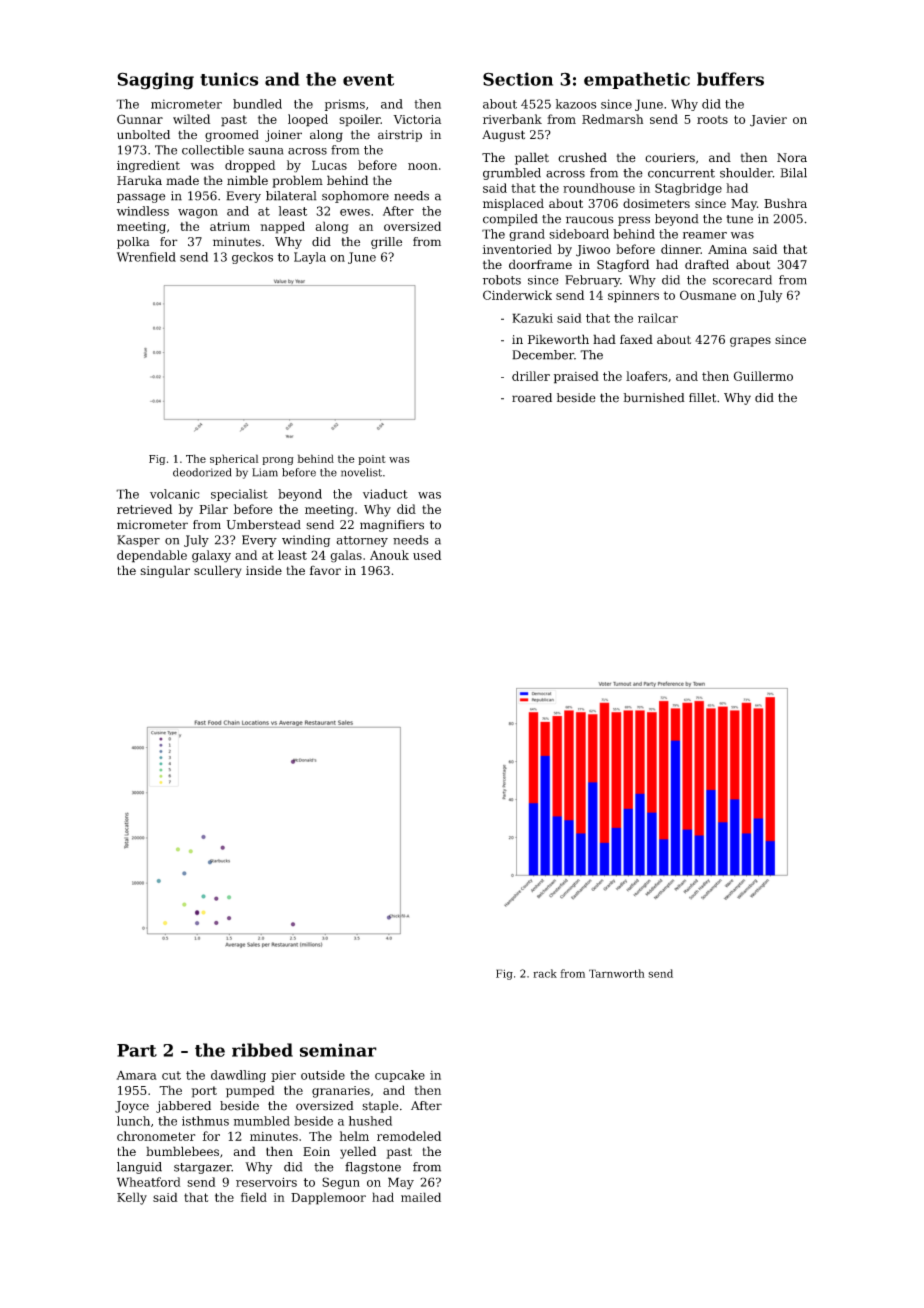 Image resolution: width=924 pixels, height=1308 pixels. I want to click on Tarnworth, so click(617, 973).
